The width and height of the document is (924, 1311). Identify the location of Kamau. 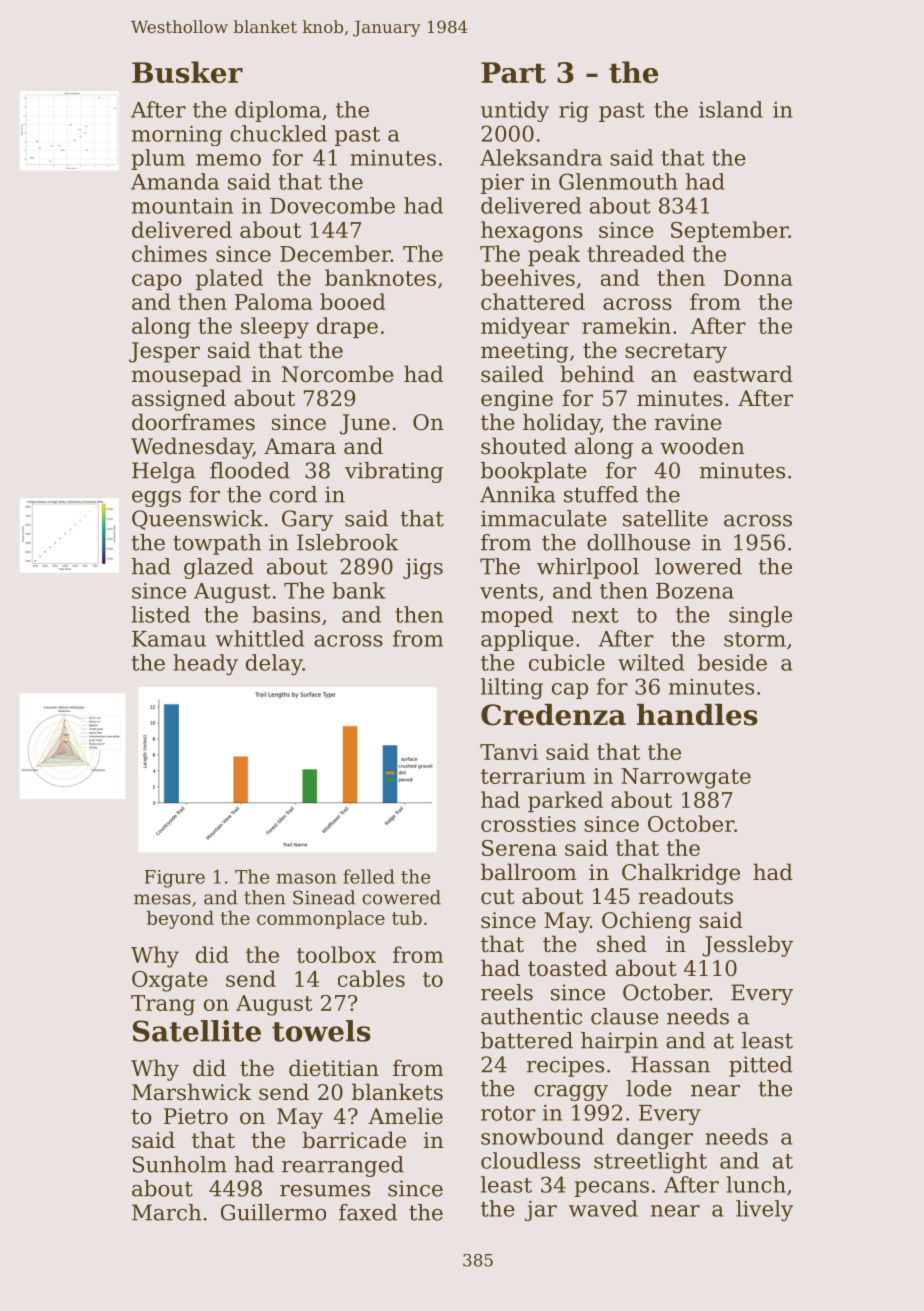
(169, 639).
